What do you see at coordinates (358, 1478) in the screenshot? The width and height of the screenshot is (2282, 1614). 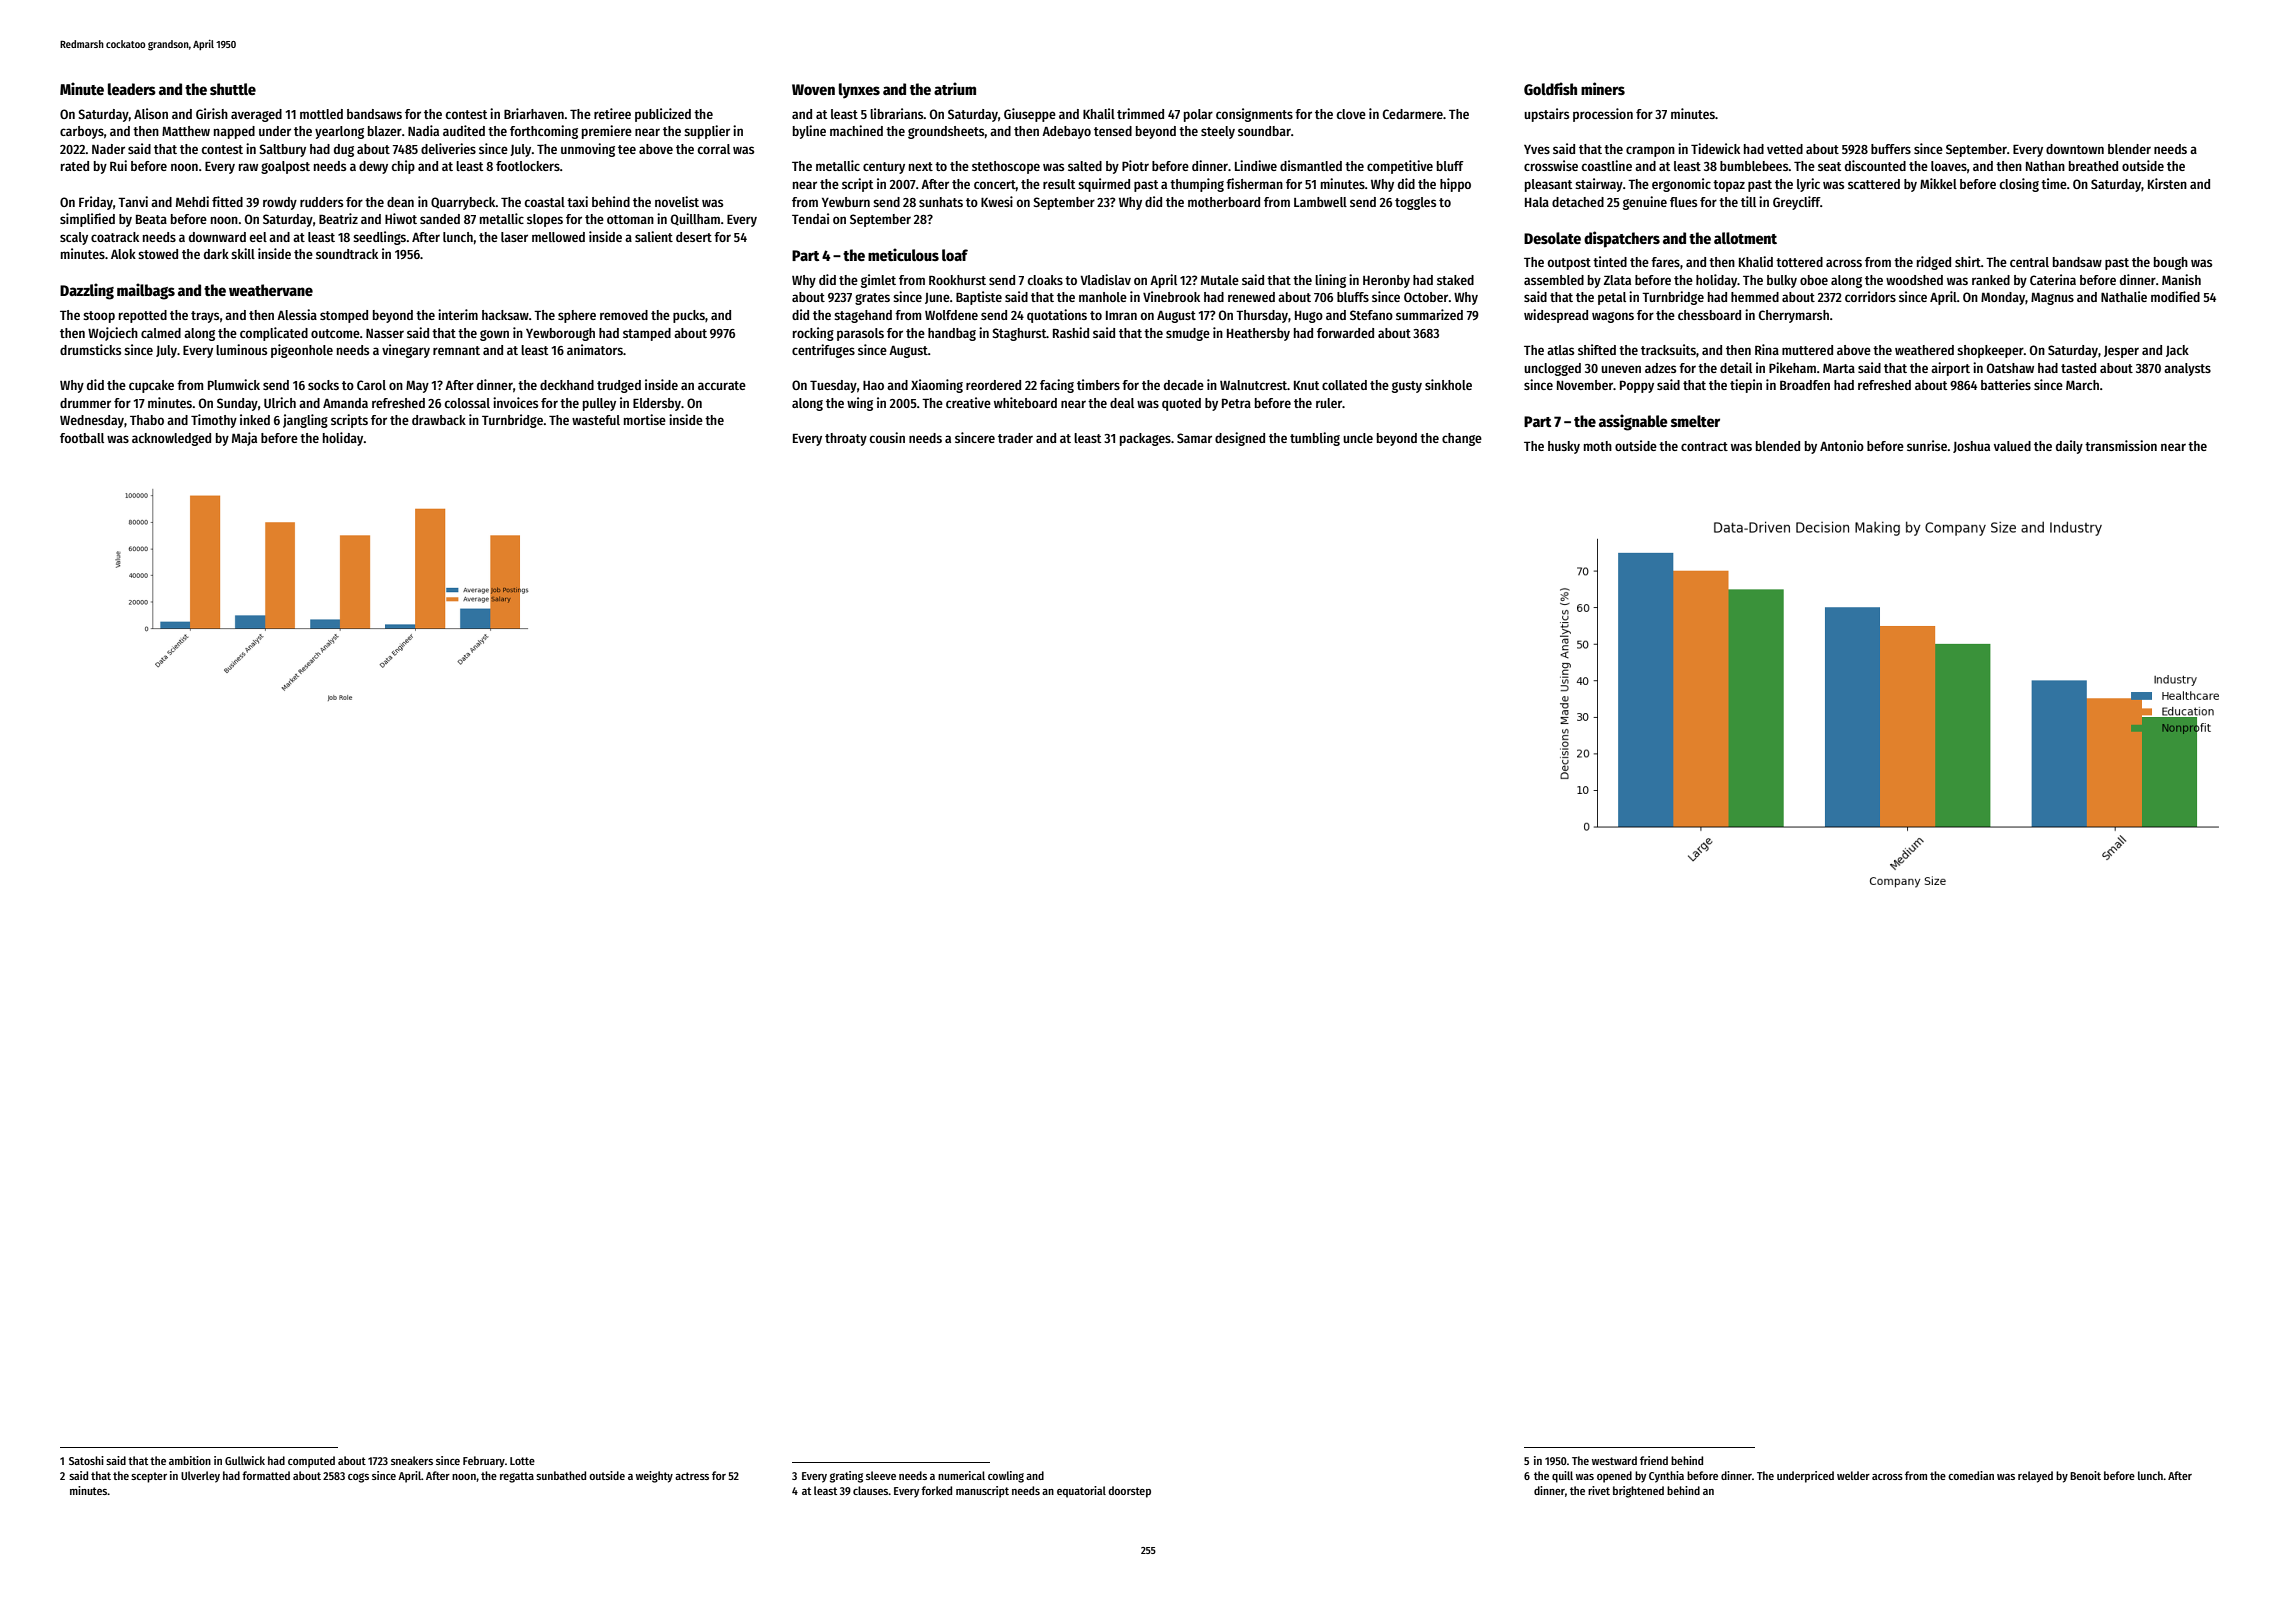 I see `cogs` at bounding box center [358, 1478].
